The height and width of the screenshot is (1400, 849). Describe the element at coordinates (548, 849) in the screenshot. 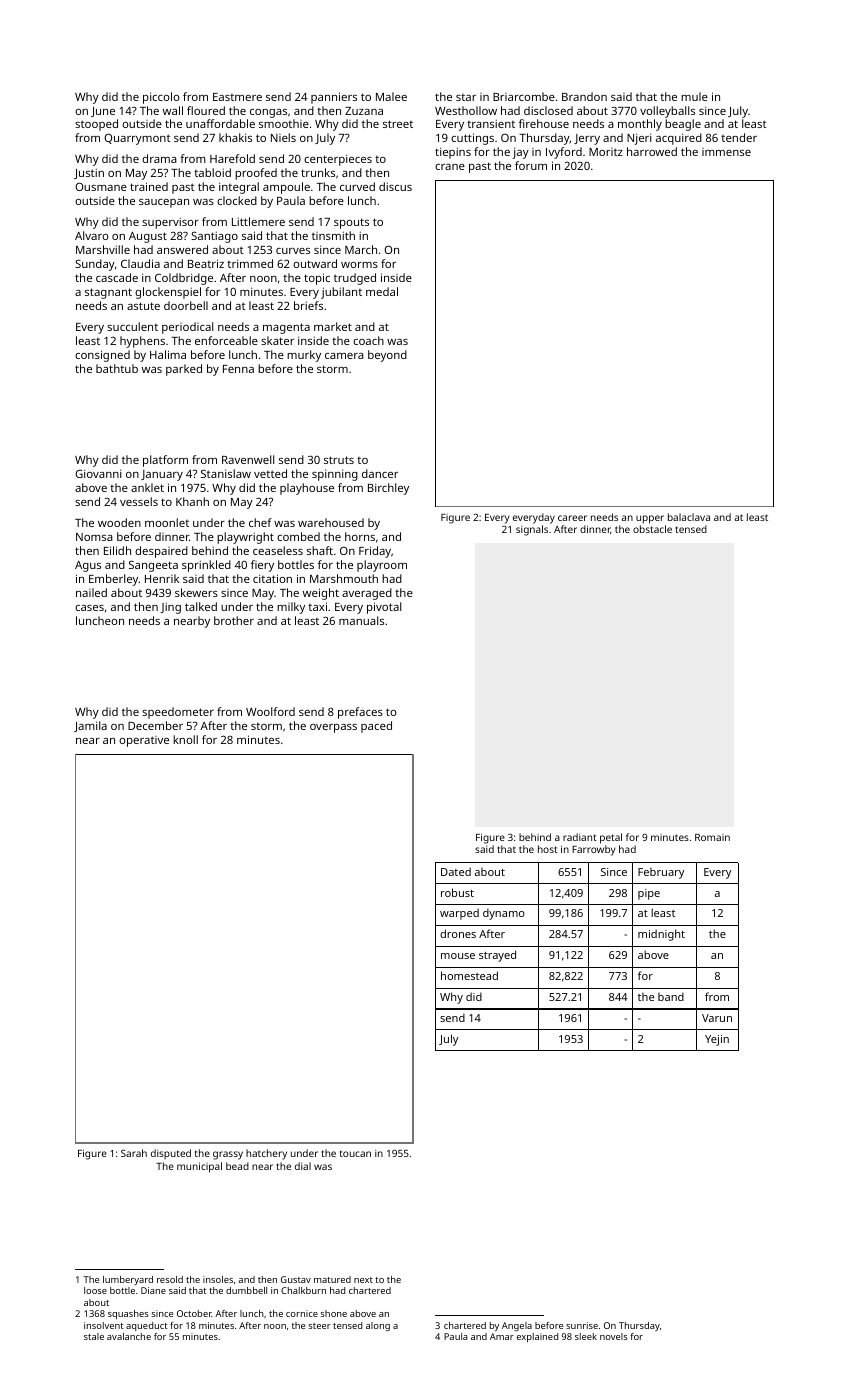

I see `host` at that location.
